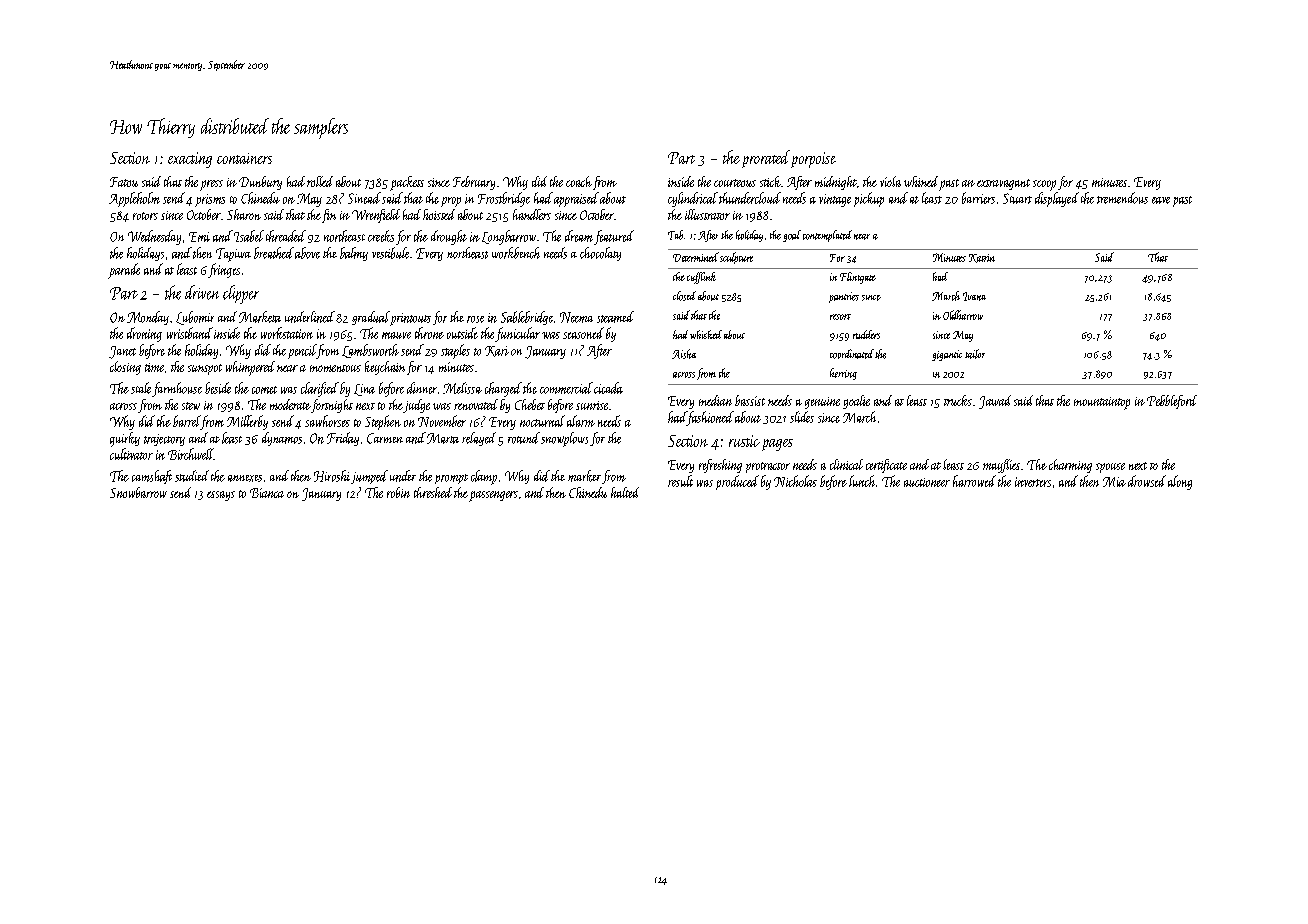 The width and height of the image is (1308, 924). I want to click on protractor, so click(768, 467).
